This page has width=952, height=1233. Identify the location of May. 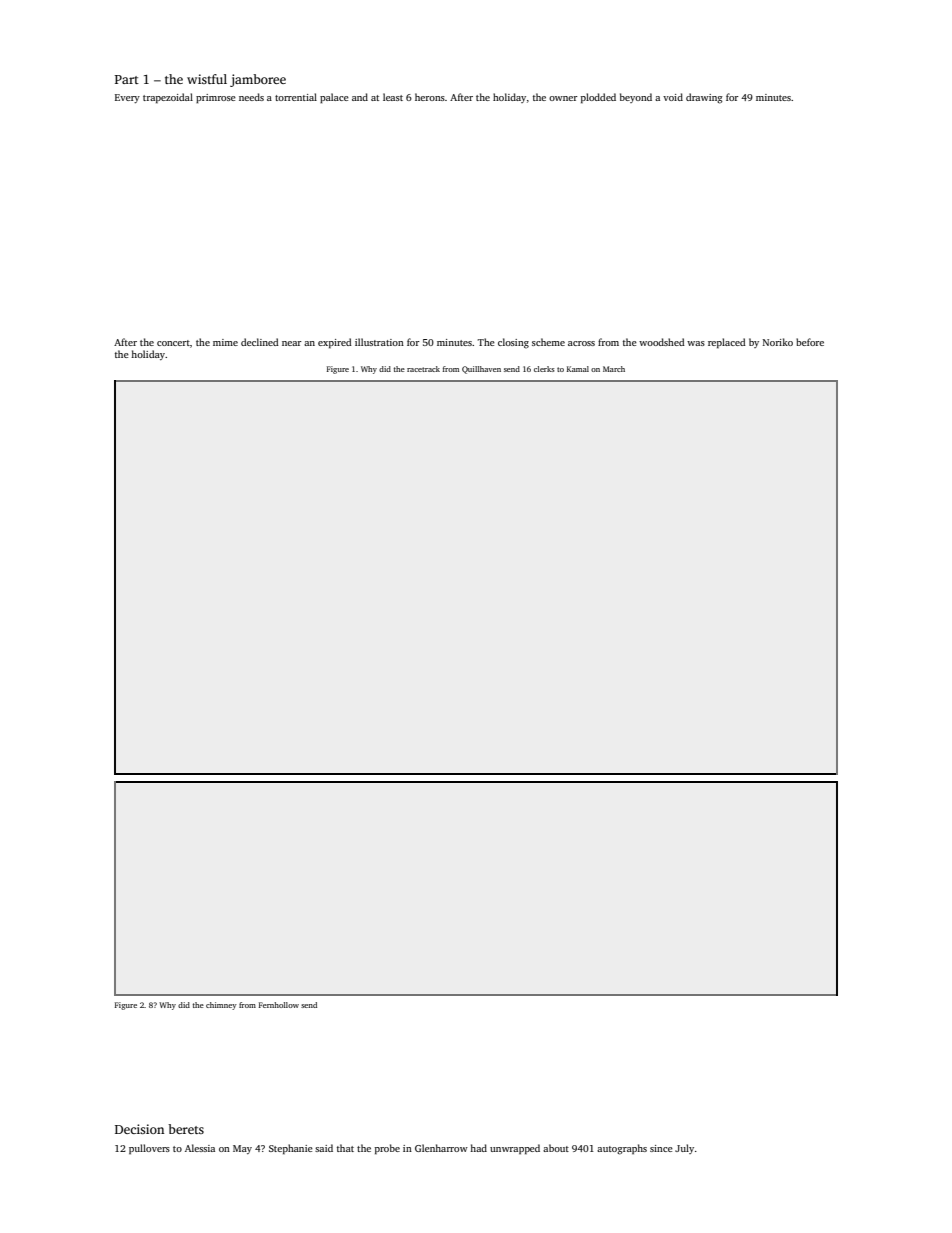
(242, 1149).
